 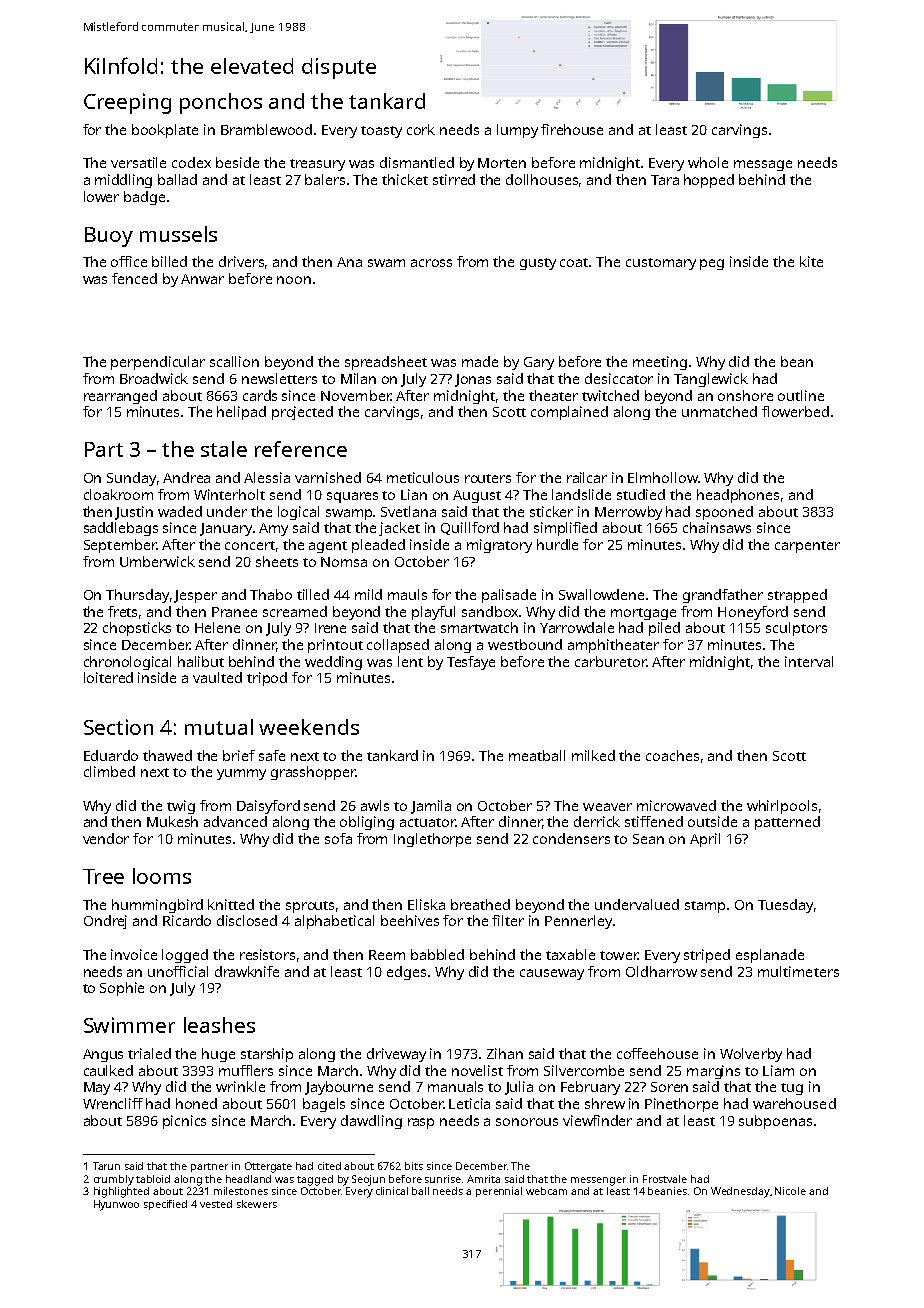 I want to click on concert, so click(x=250, y=545).
